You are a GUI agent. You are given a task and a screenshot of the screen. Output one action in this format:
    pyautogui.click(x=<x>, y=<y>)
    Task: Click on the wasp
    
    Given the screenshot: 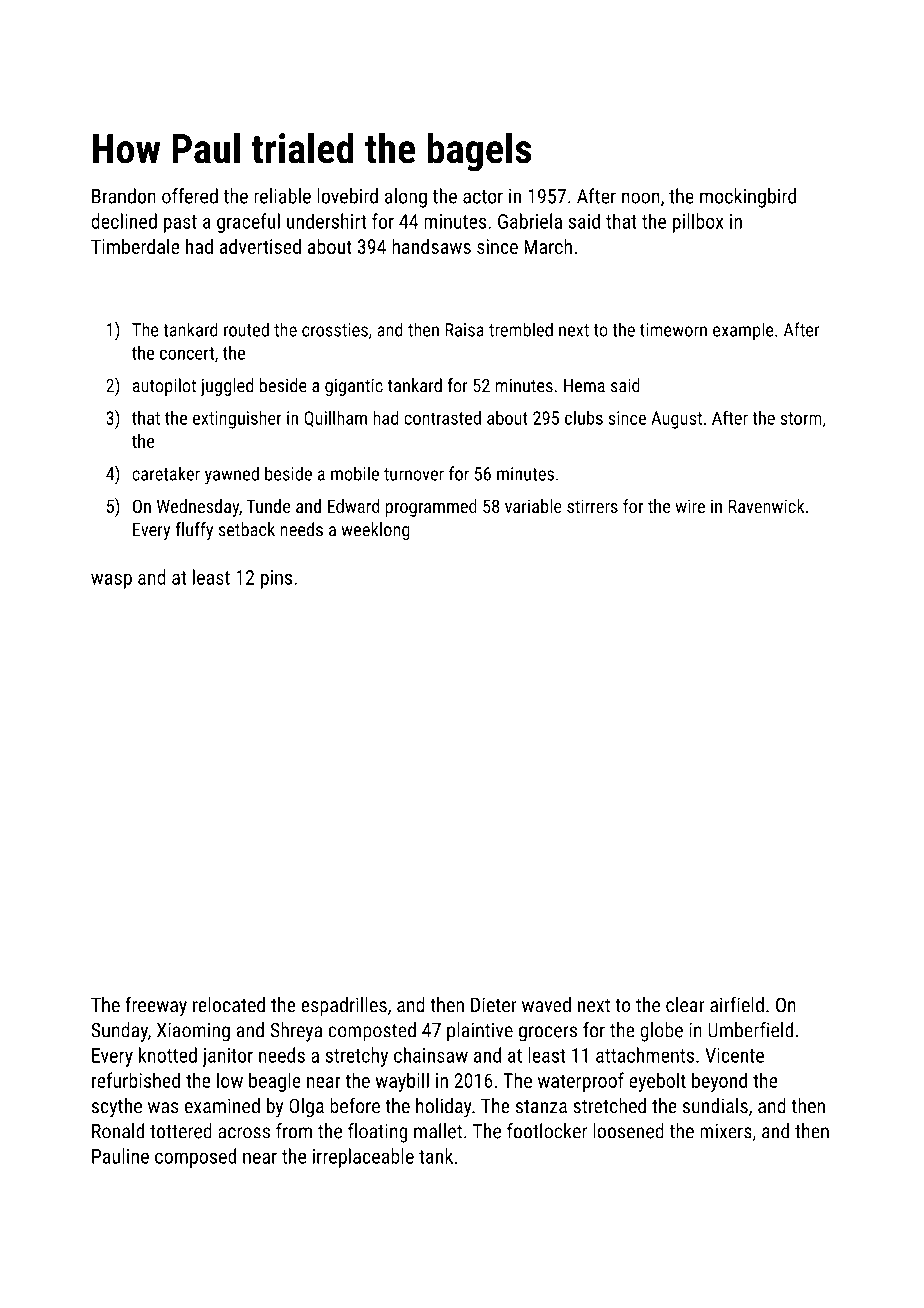 What is the action you would take?
    pyautogui.click(x=111, y=581)
